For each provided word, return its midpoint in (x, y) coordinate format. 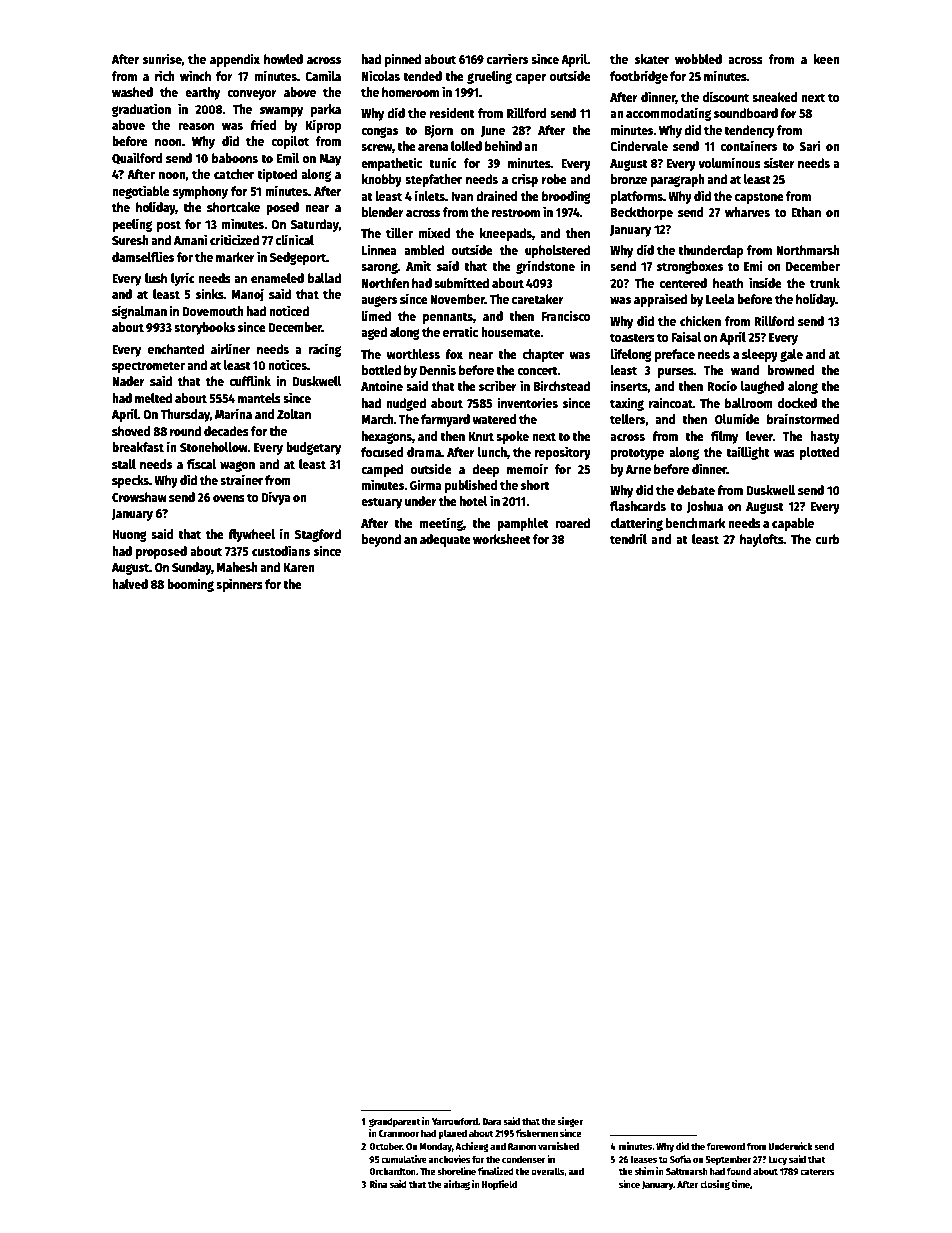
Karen (299, 567)
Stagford (318, 535)
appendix (235, 60)
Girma (426, 484)
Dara (491, 1121)
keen (827, 59)
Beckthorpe (642, 213)
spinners (239, 585)
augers (379, 301)
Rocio (722, 385)
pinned (403, 60)
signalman (139, 312)
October (386, 1146)
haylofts (762, 540)
